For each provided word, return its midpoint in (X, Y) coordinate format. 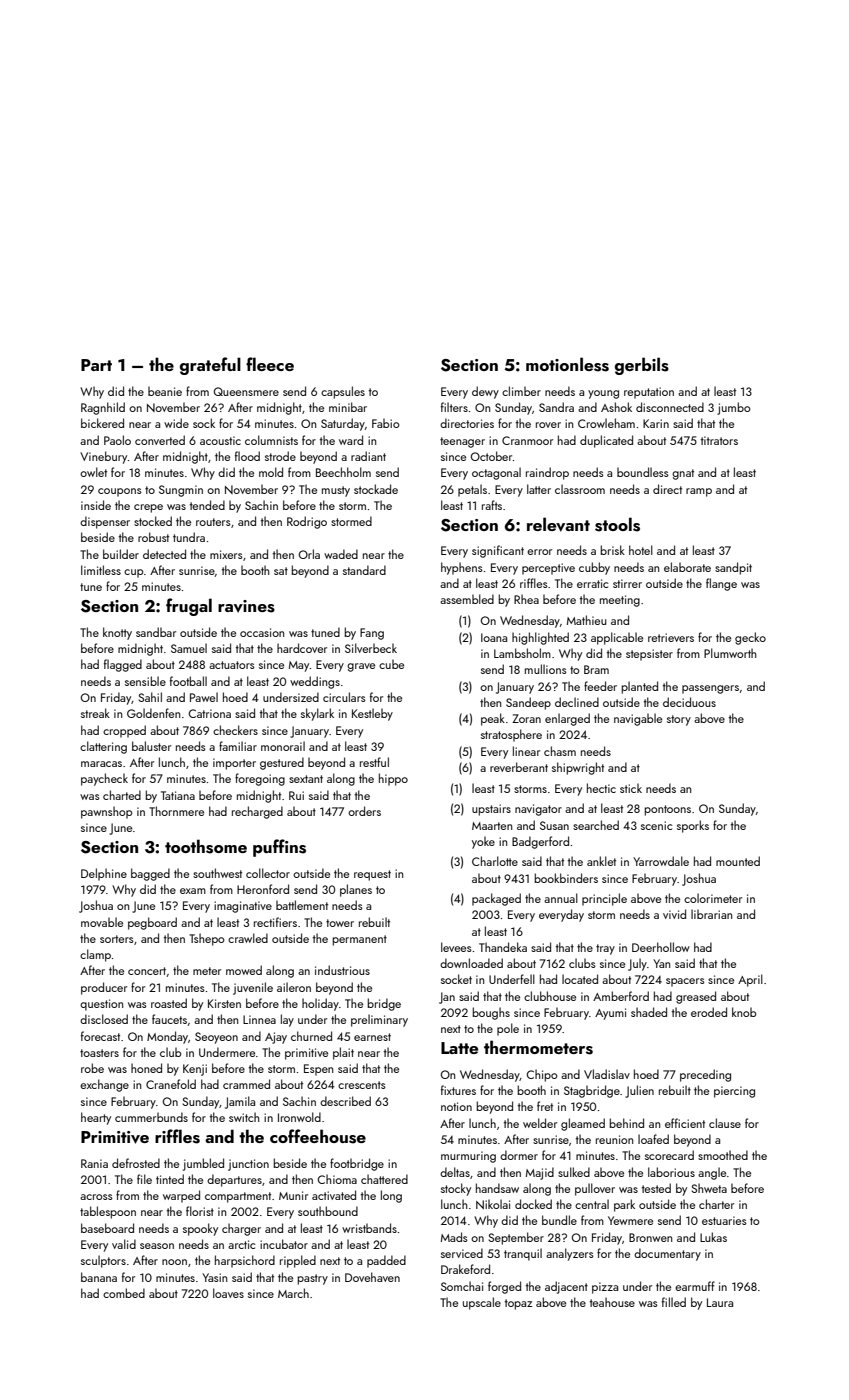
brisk (612, 550)
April (750, 980)
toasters (99, 1053)
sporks (693, 826)
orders (364, 811)
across (96, 1197)
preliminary (379, 1020)
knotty (117, 633)
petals (472, 490)
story (679, 720)
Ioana (494, 637)
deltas (455, 1172)
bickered (102, 423)
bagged (150, 874)
